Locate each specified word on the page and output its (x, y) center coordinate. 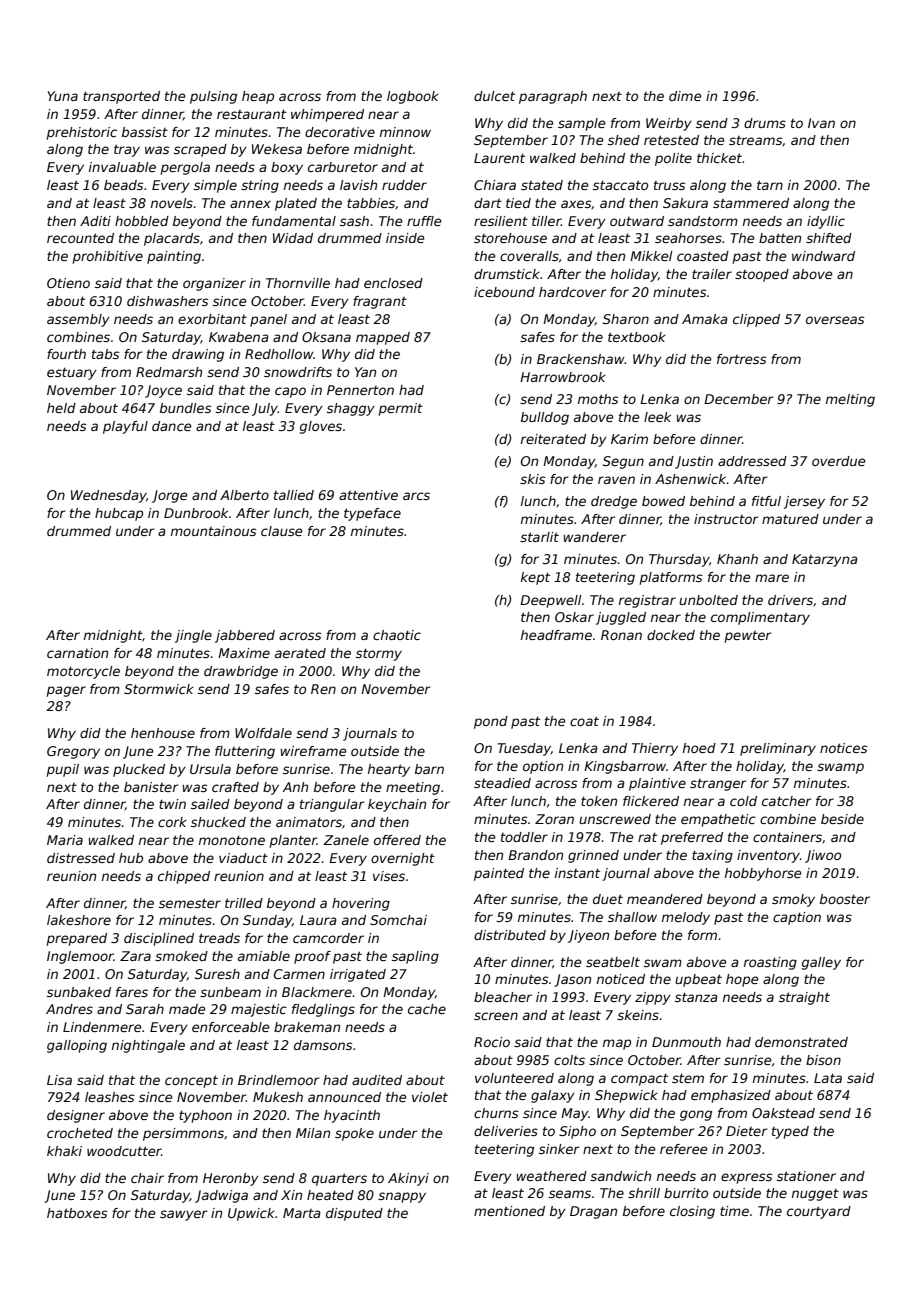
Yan (365, 372)
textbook (637, 337)
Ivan (821, 123)
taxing (712, 856)
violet (430, 1097)
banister (151, 787)
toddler (524, 837)
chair (147, 1178)
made (187, 1009)
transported (121, 97)
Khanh (737, 559)
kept (535, 578)
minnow (405, 132)
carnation (77, 653)
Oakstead (783, 1113)
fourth (66, 354)
